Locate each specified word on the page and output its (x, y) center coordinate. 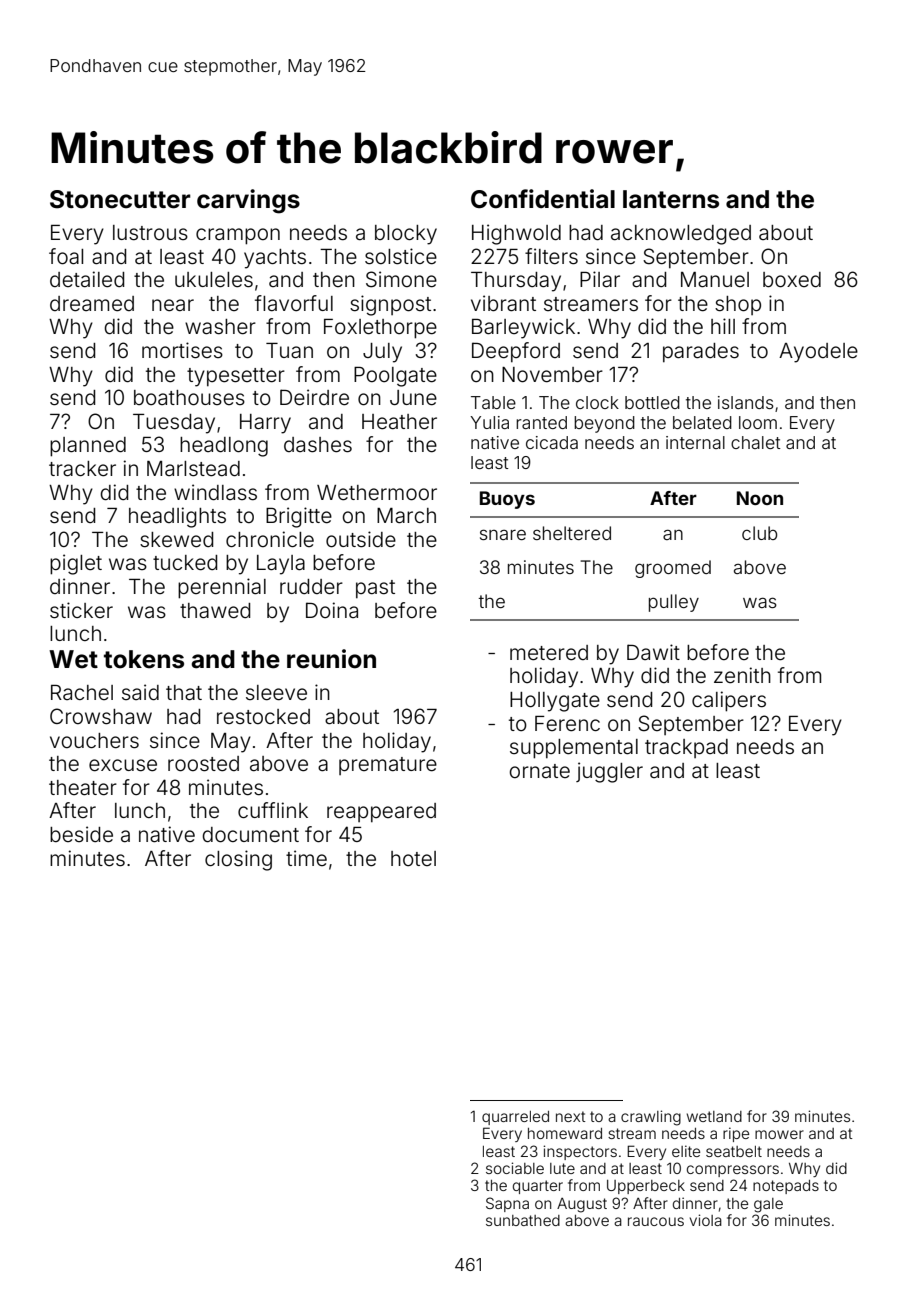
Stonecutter (120, 199)
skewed (176, 540)
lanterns (671, 199)
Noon (760, 498)
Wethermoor (377, 493)
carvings (248, 201)
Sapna (507, 1204)
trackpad (686, 748)
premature (388, 766)
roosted (203, 764)
